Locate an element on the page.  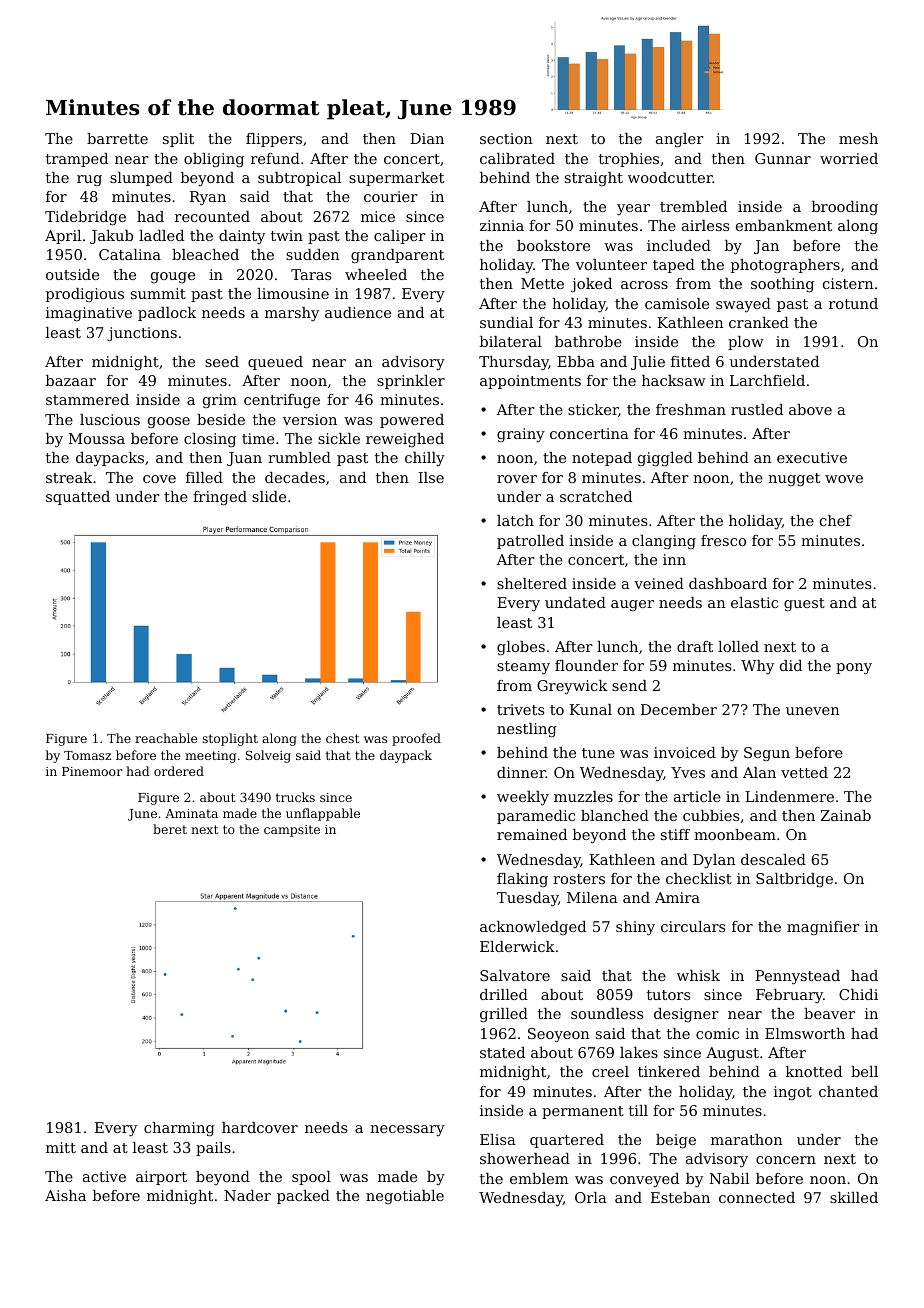
flaking is located at coordinates (522, 880).
